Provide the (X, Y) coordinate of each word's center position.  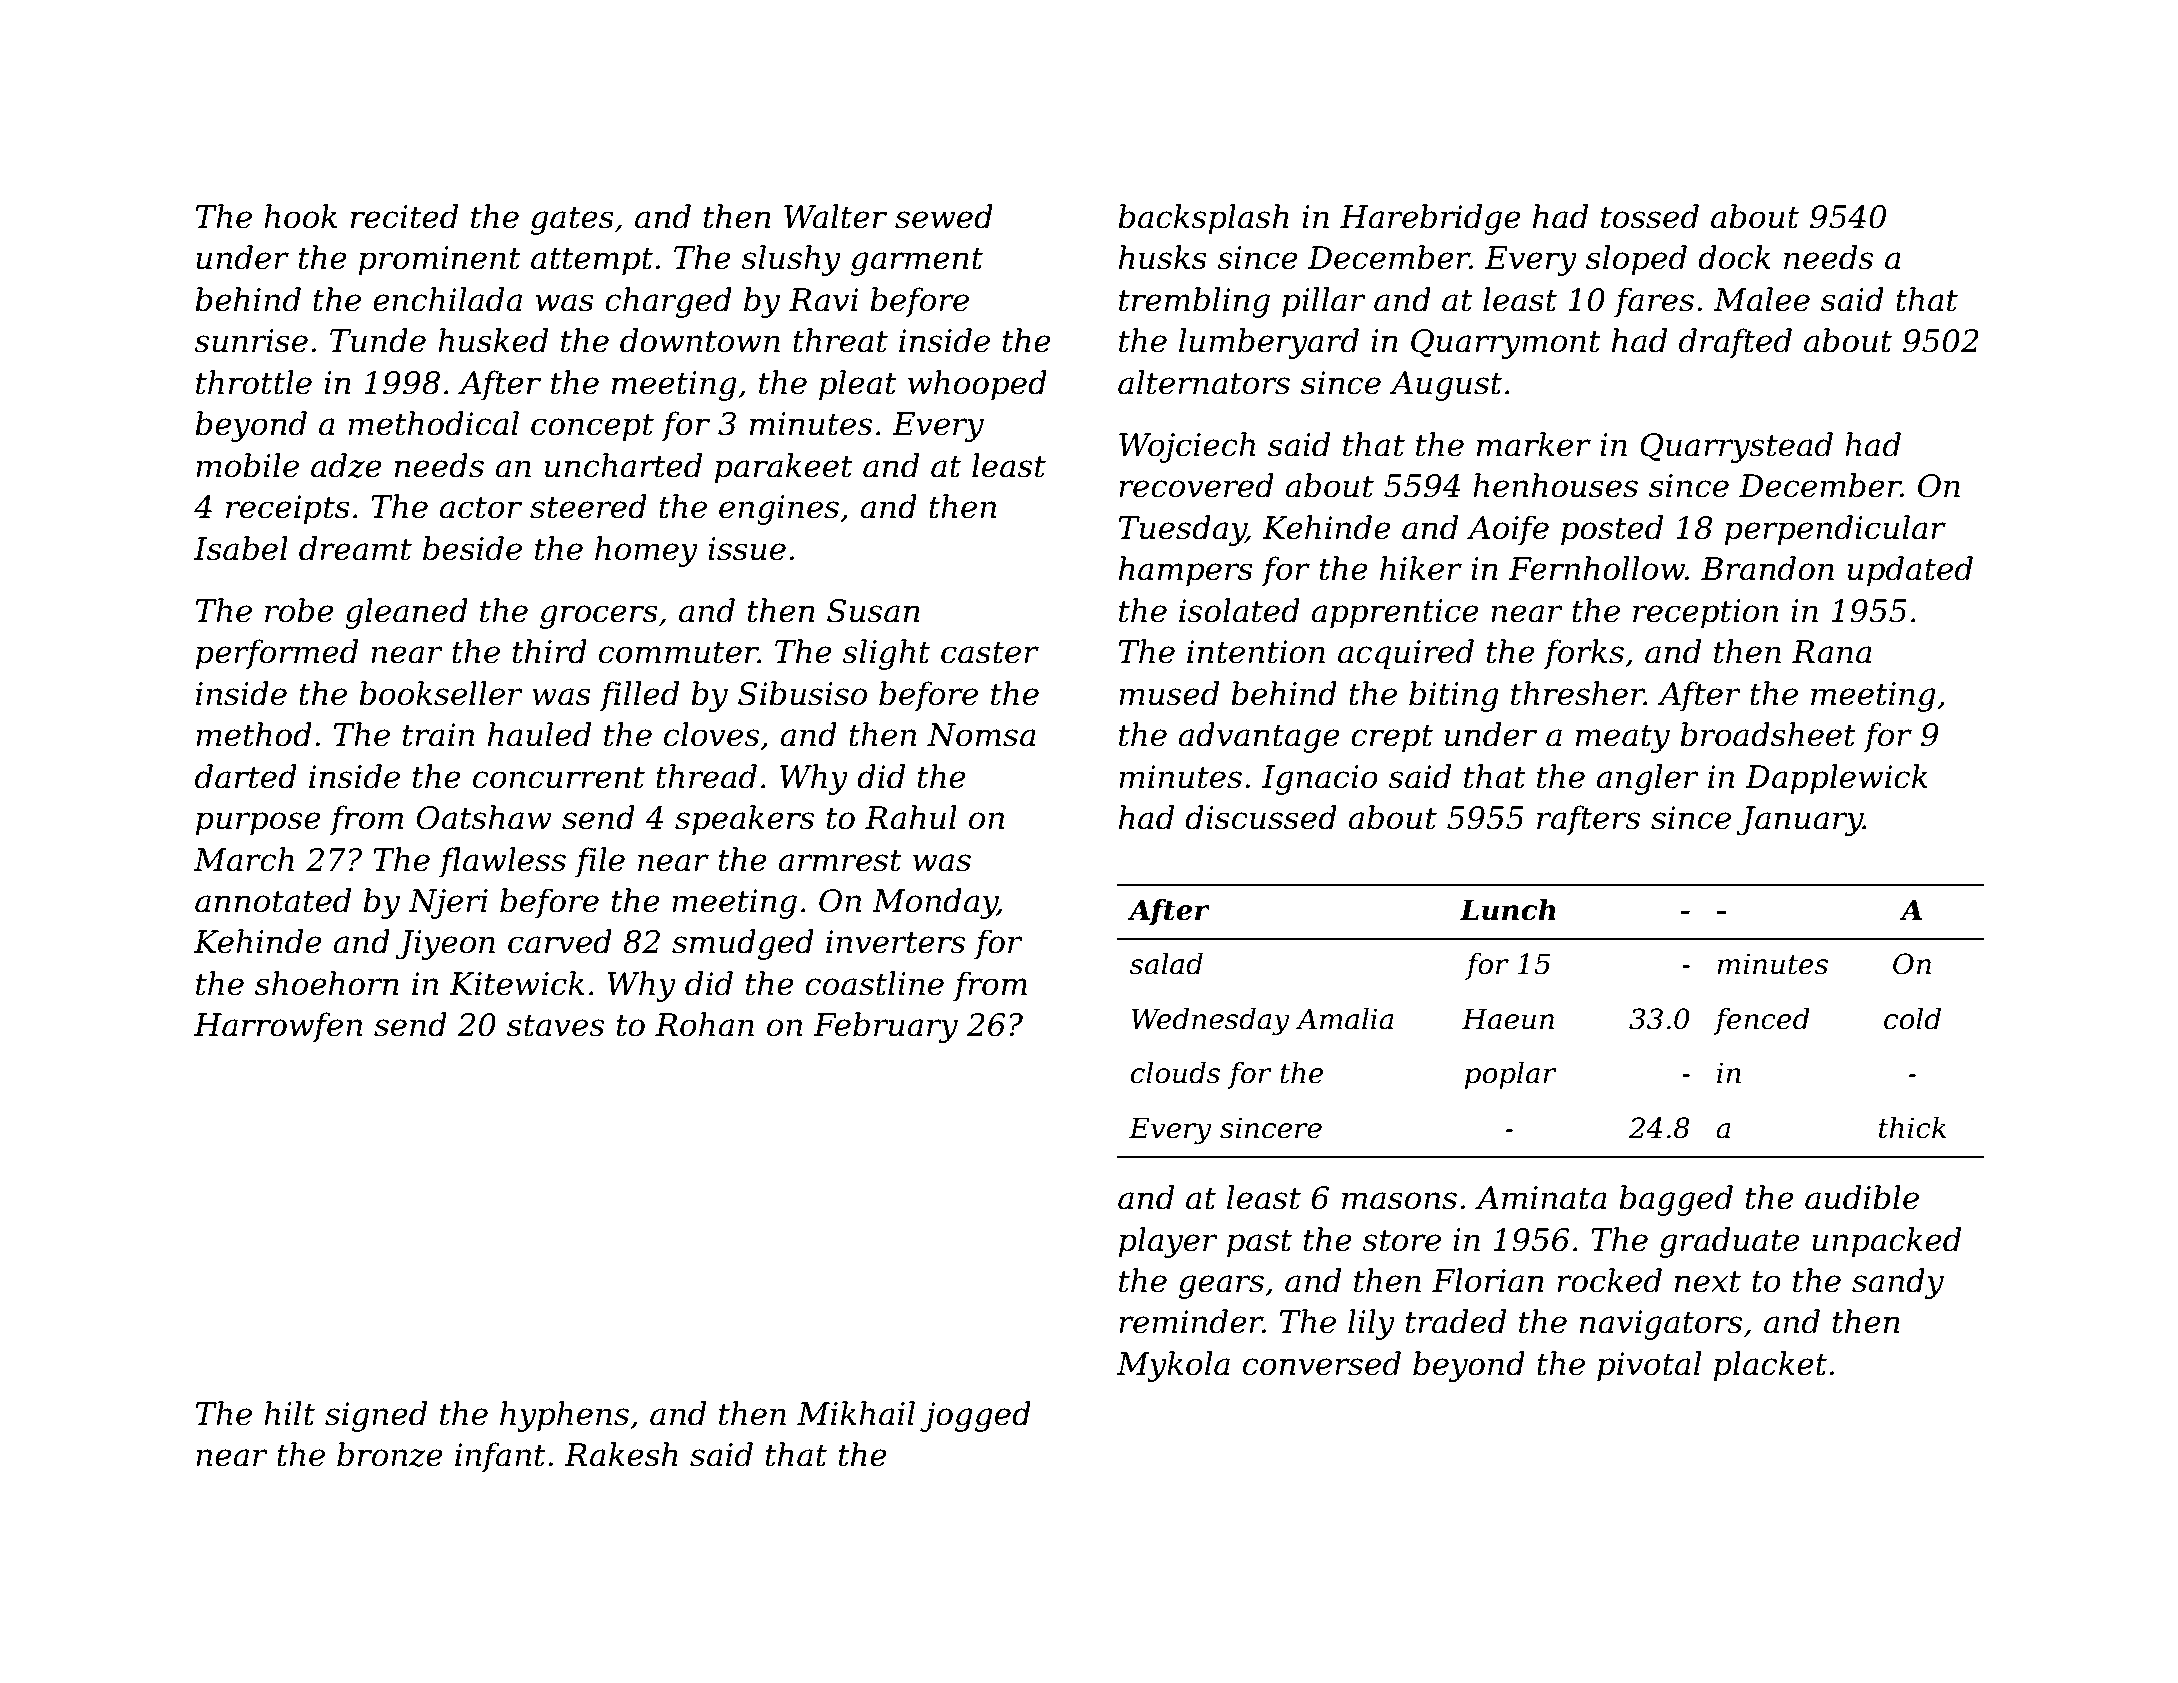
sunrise (251, 341)
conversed (1322, 1363)
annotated (273, 900)
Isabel (241, 548)
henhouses (1555, 485)
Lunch (1508, 910)
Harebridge (1430, 219)
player (1168, 1242)
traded (1456, 1321)
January (1800, 821)
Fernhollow (1597, 568)
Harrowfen (278, 1027)
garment (917, 262)
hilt (289, 1413)
